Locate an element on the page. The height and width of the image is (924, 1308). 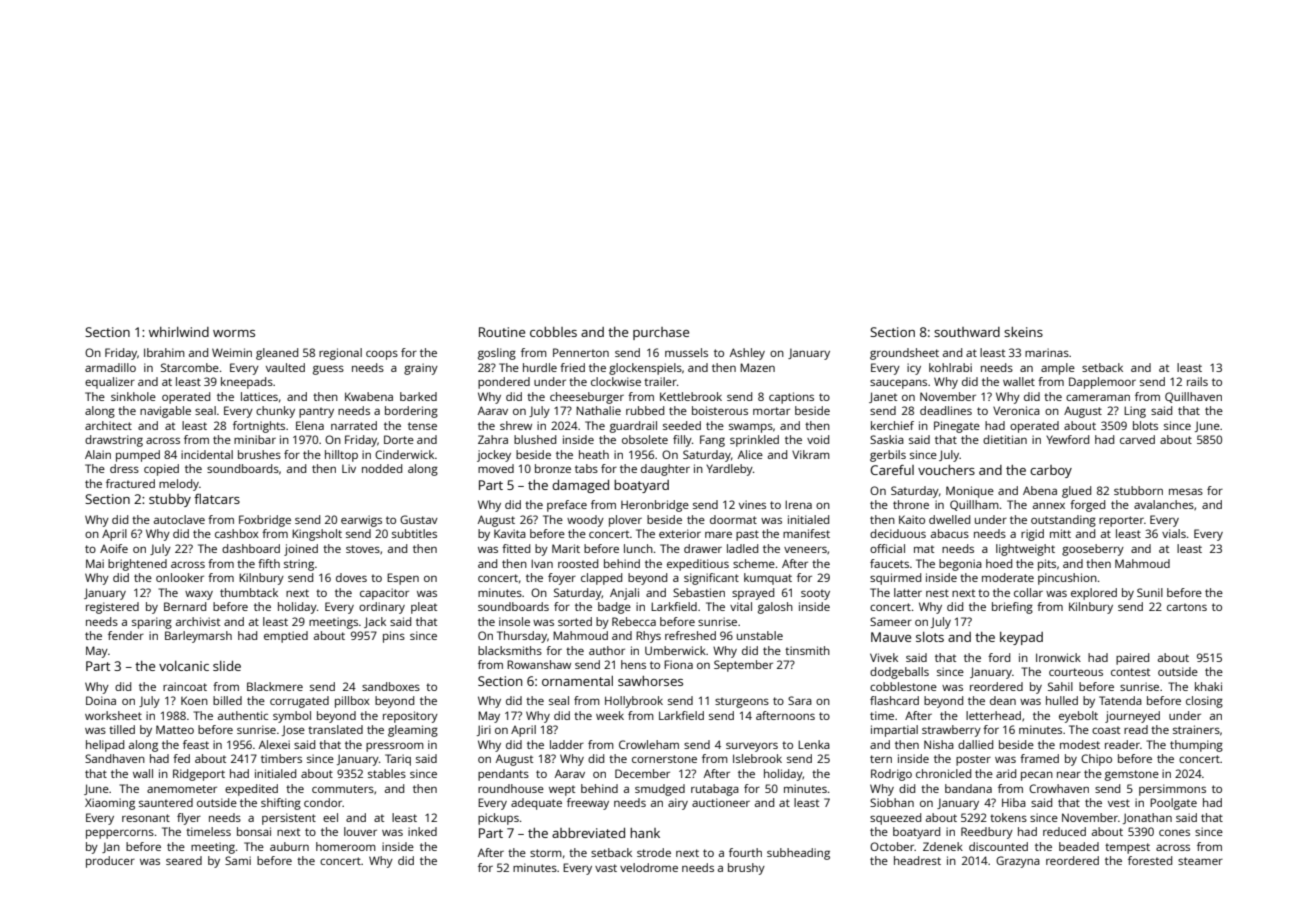
Sebastien is located at coordinates (699, 592).
